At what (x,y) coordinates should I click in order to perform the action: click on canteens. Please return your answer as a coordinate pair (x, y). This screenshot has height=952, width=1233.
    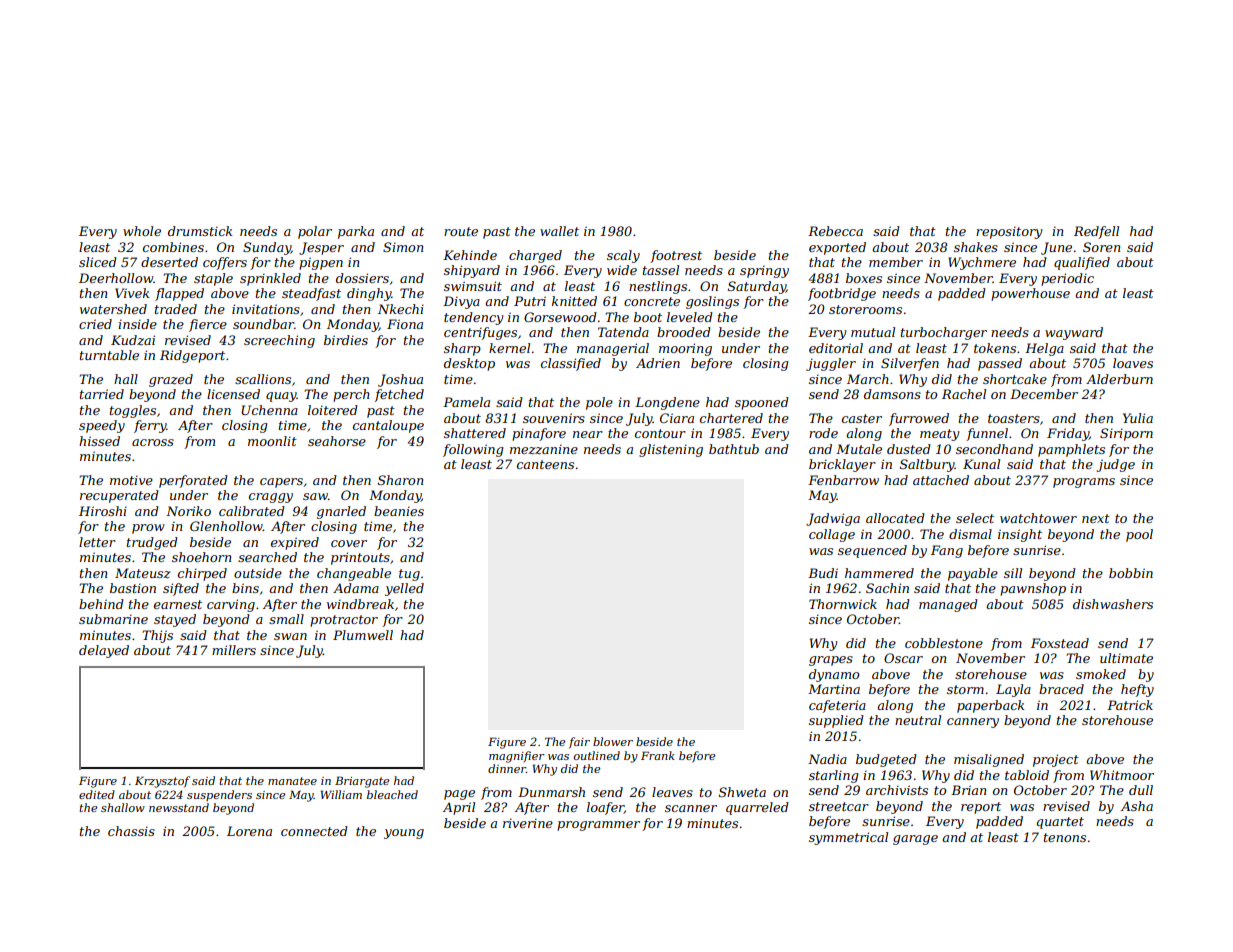
    Looking at the image, I should click on (545, 464).
